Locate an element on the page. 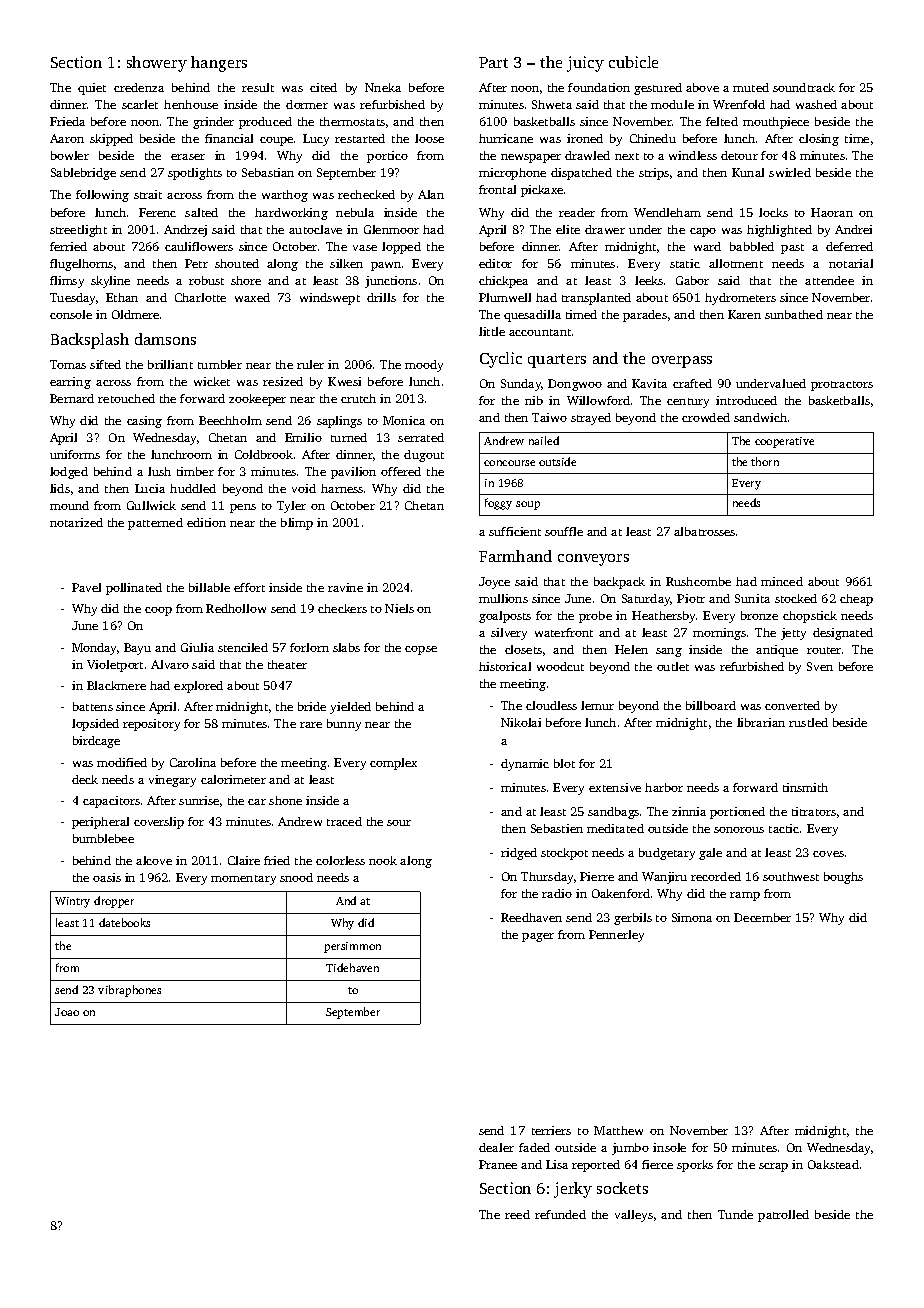 This page has width=924, height=1308. coves is located at coordinates (828, 854).
